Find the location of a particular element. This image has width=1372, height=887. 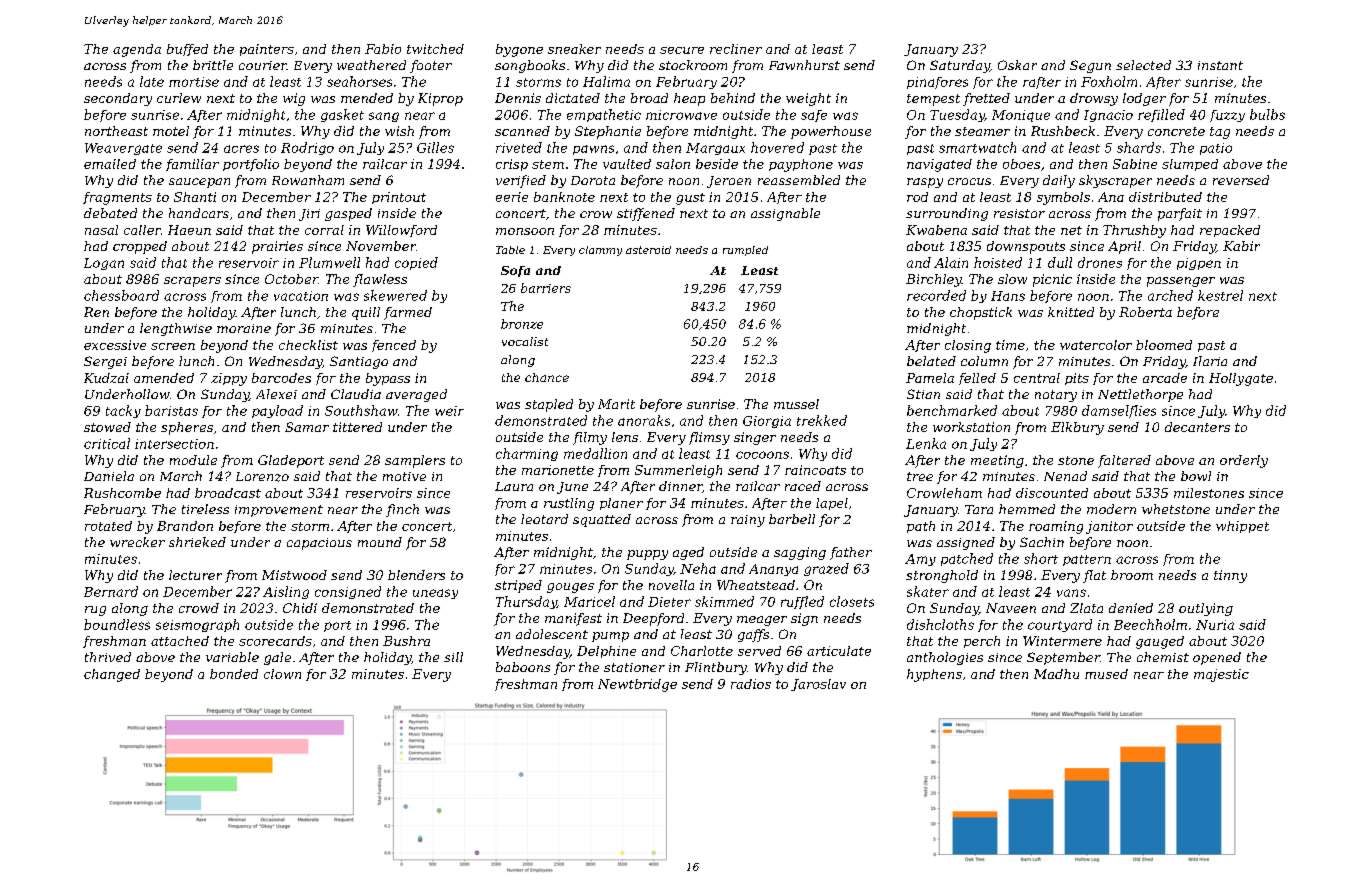

steamer is located at coordinates (982, 131).
